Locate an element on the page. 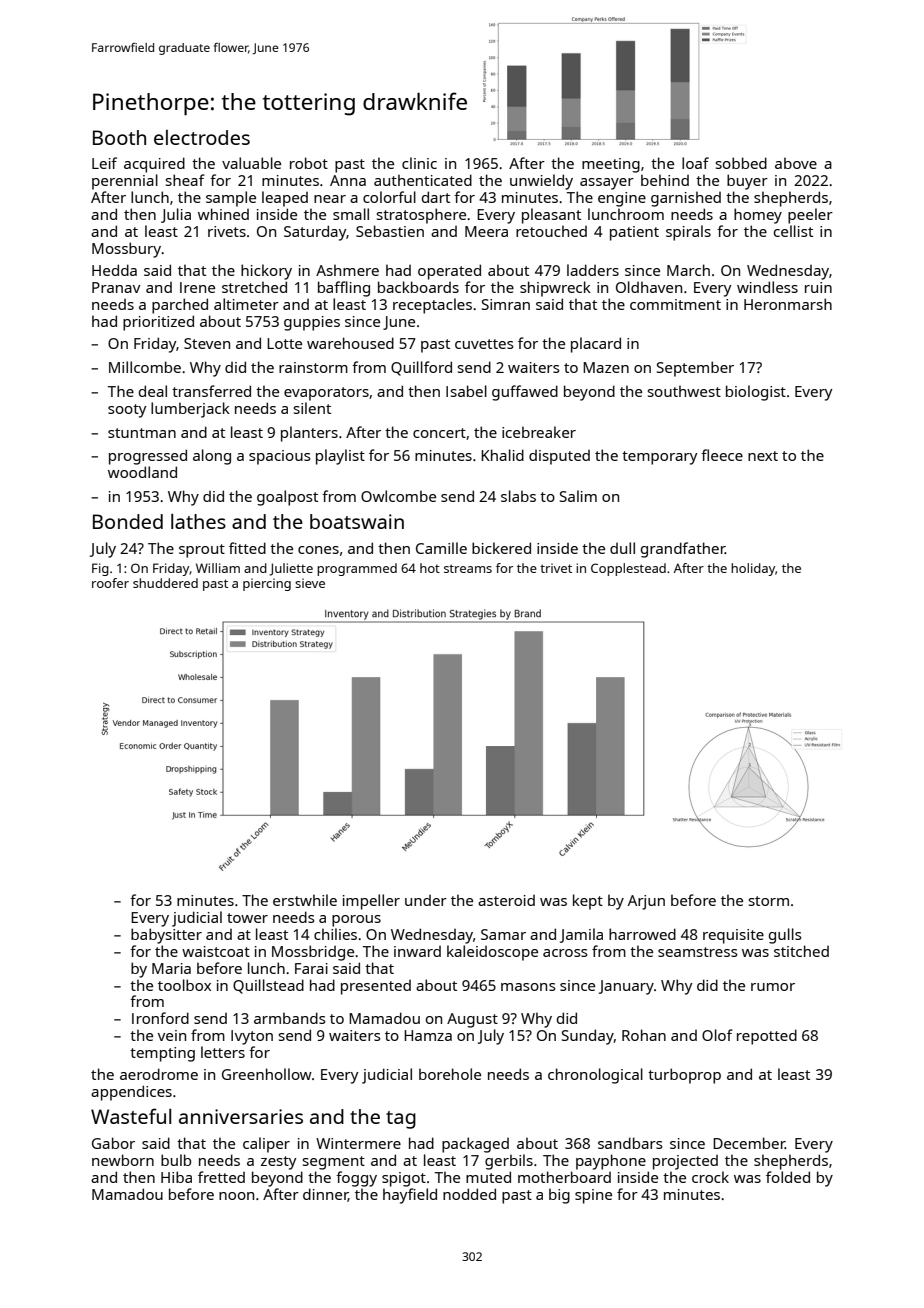 The height and width of the image is (1308, 924). next is located at coordinates (763, 456).
